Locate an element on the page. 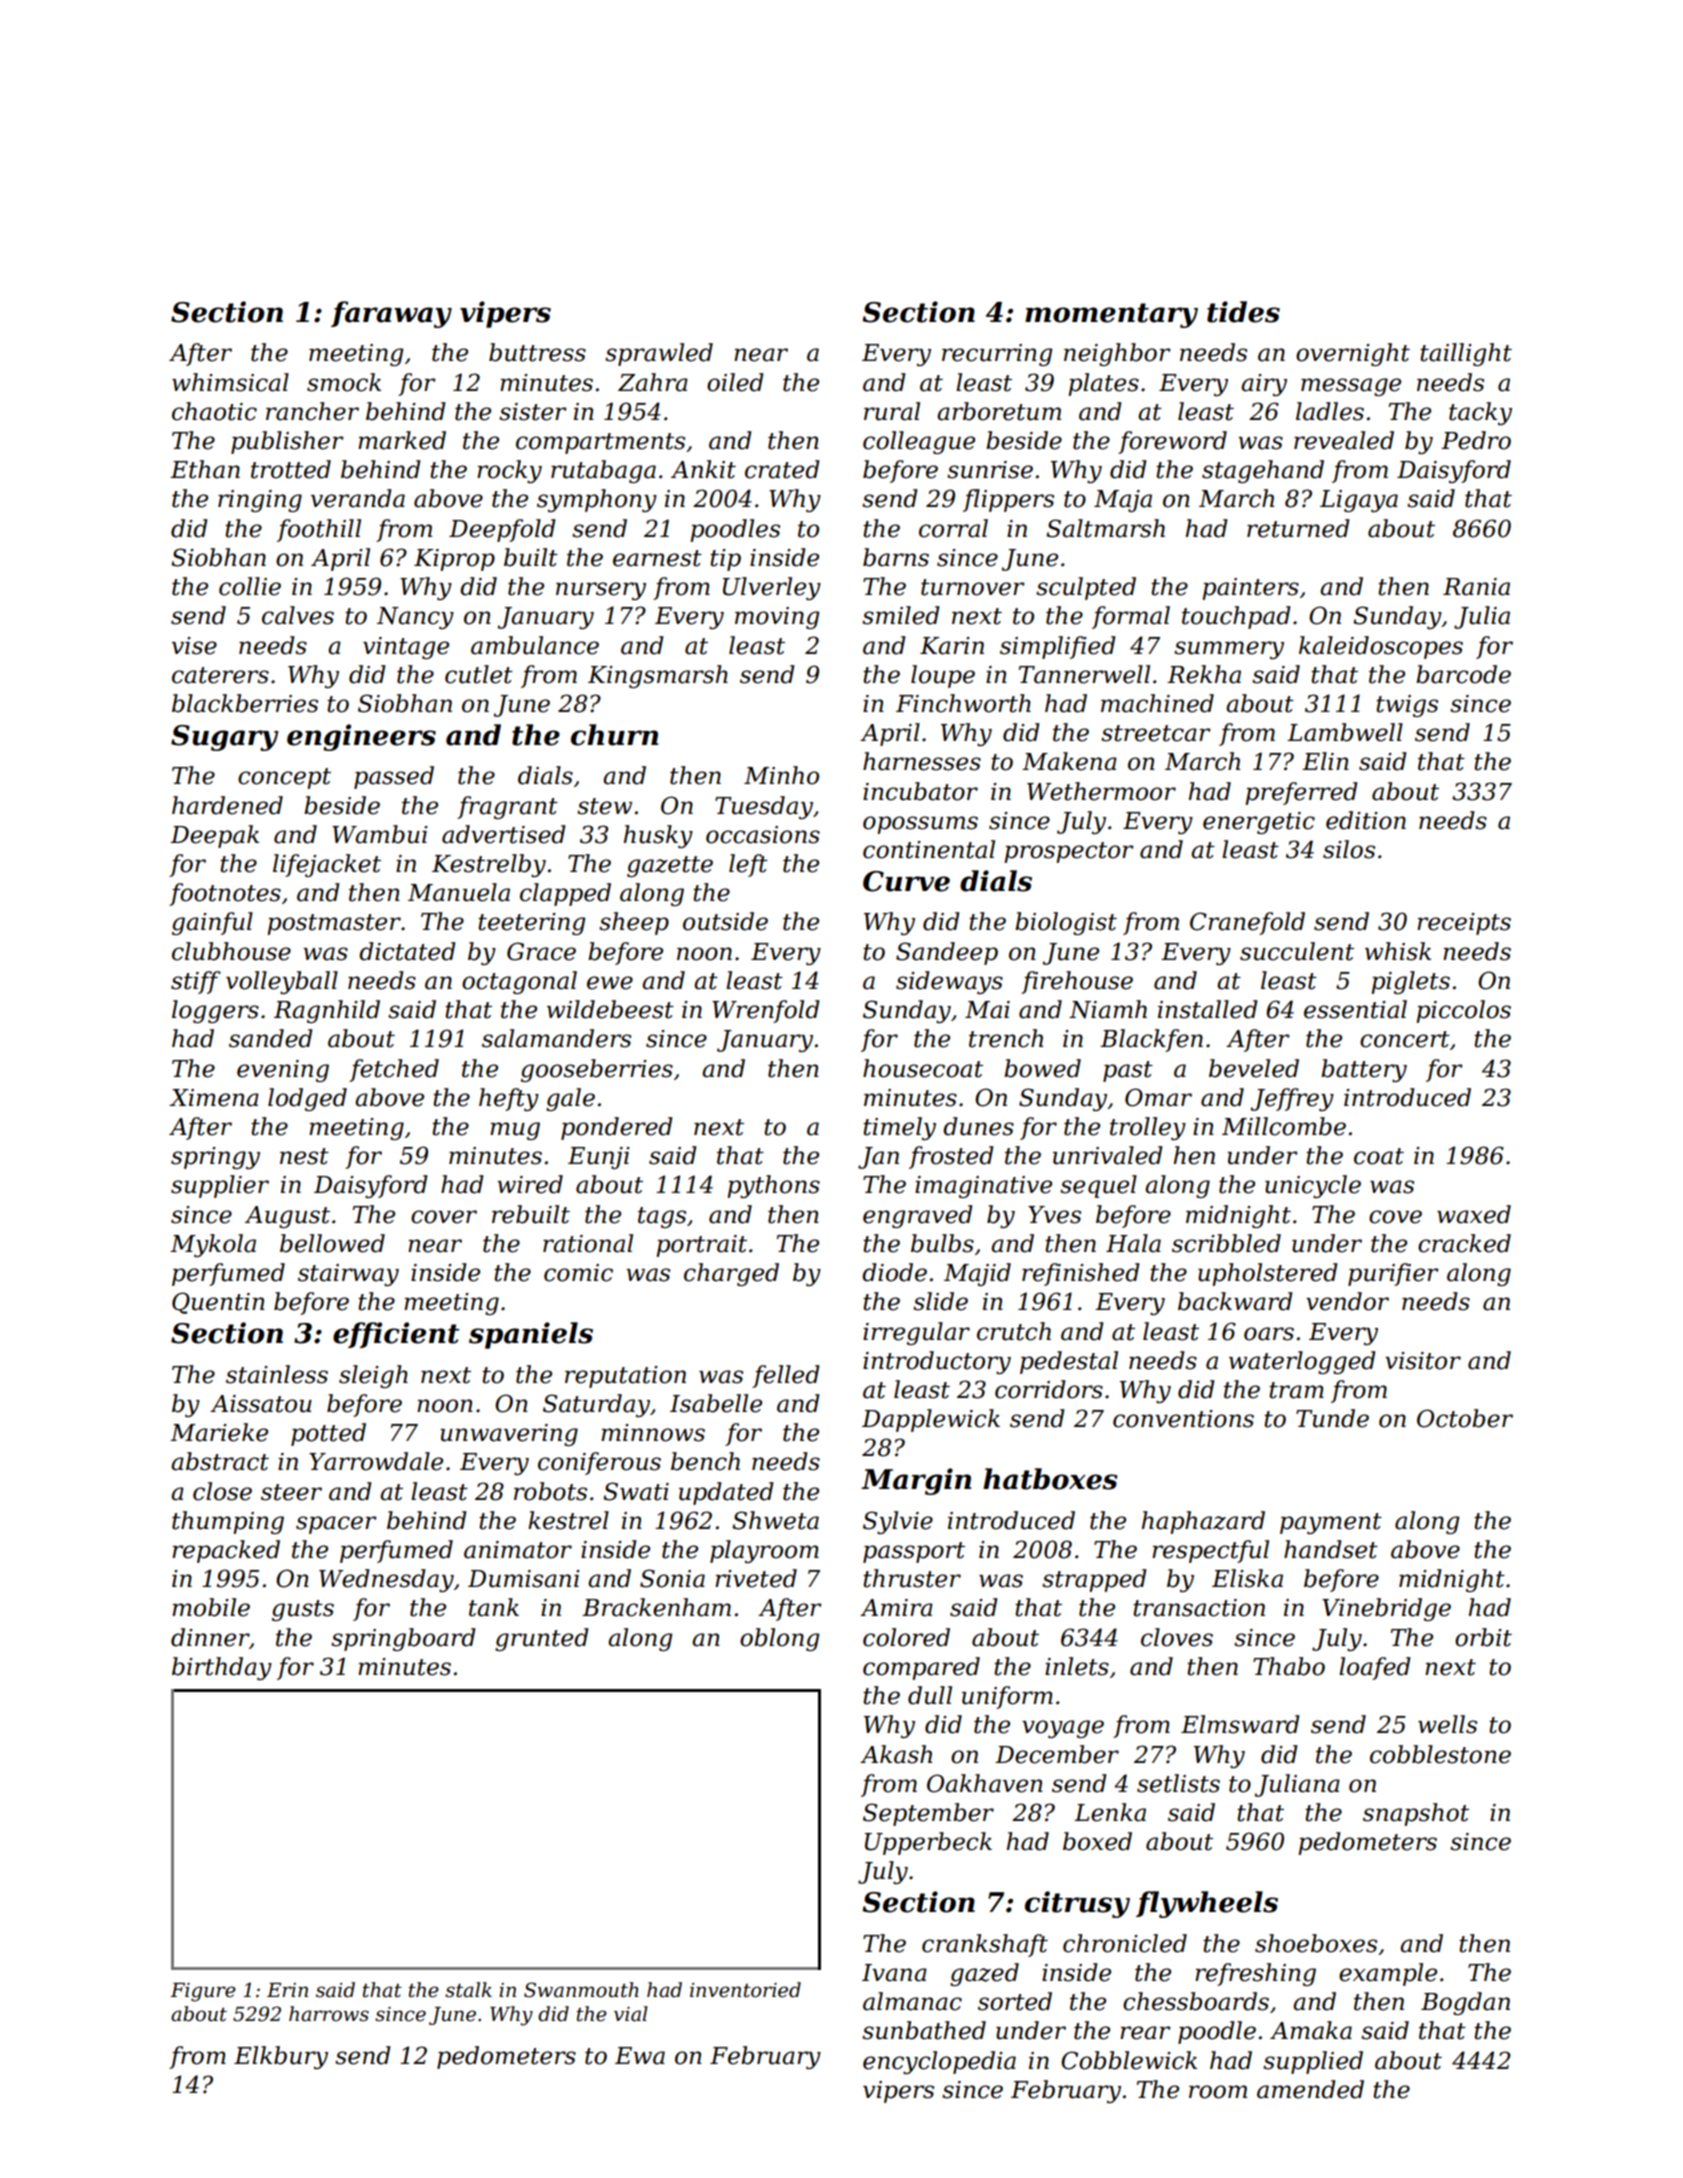 The image size is (1683, 2178). taillight is located at coordinates (1466, 354).
